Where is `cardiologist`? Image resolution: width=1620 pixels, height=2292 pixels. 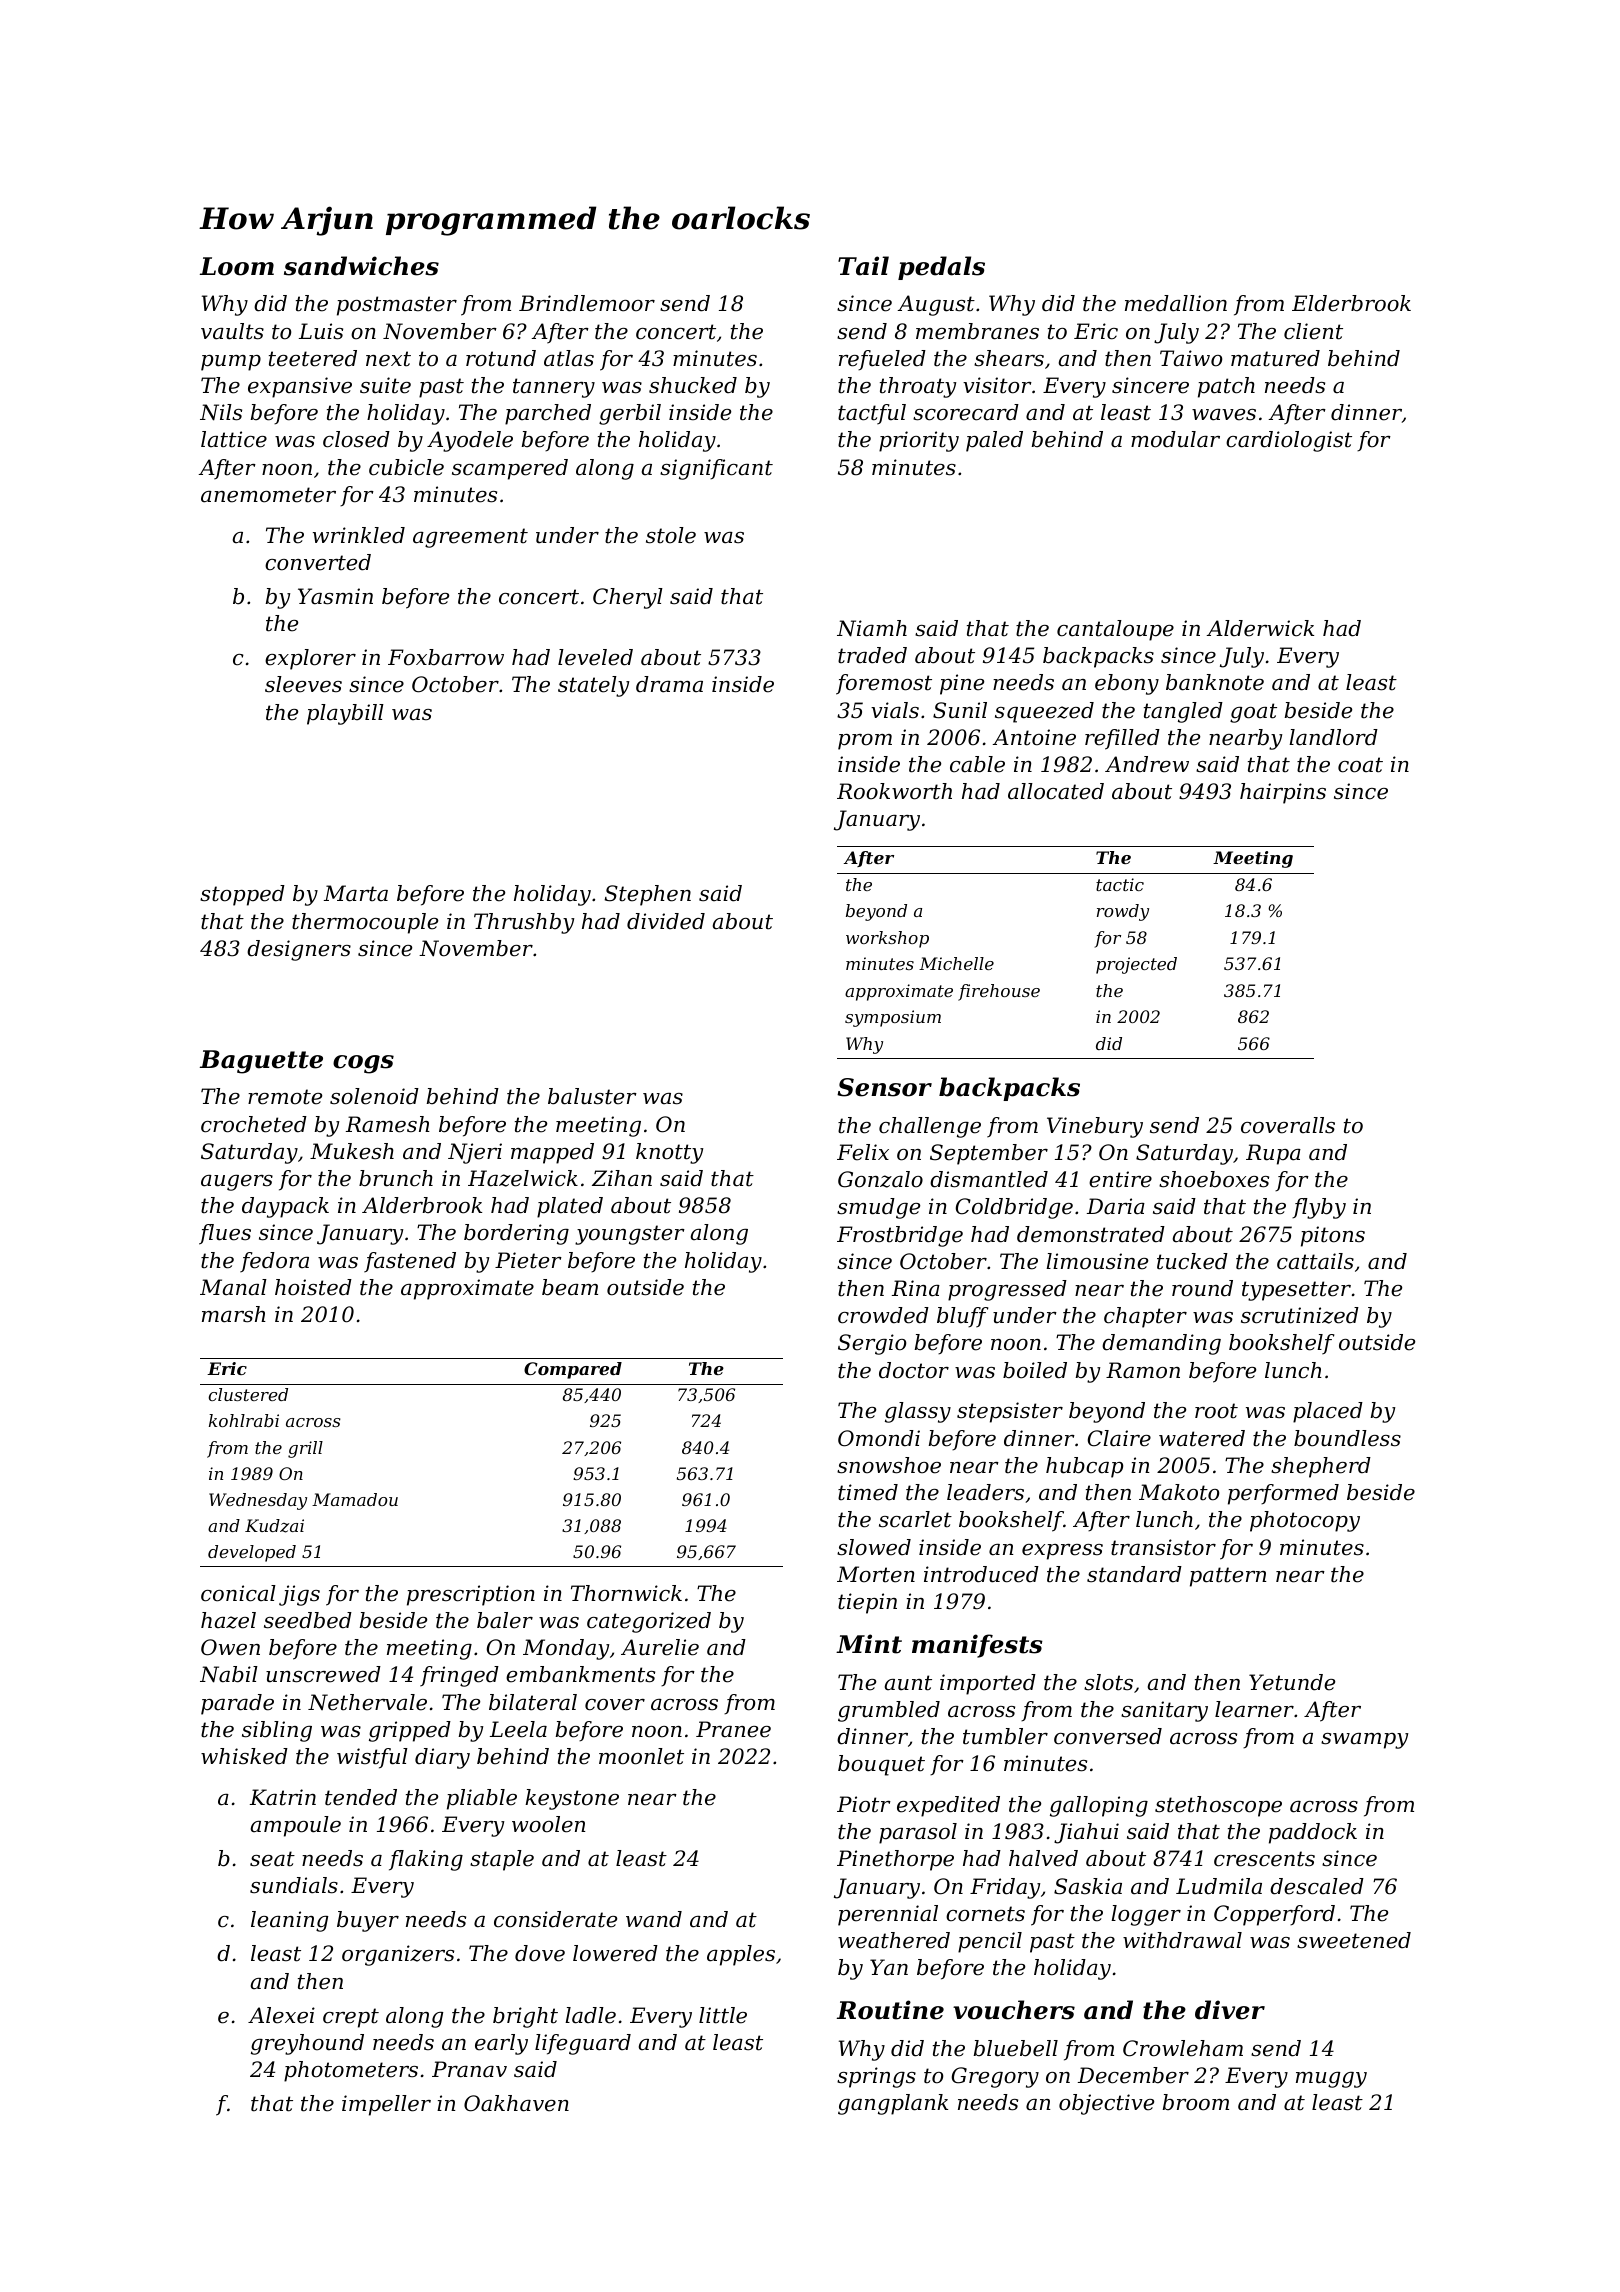
cardiologist is located at coordinates (1289, 441).
